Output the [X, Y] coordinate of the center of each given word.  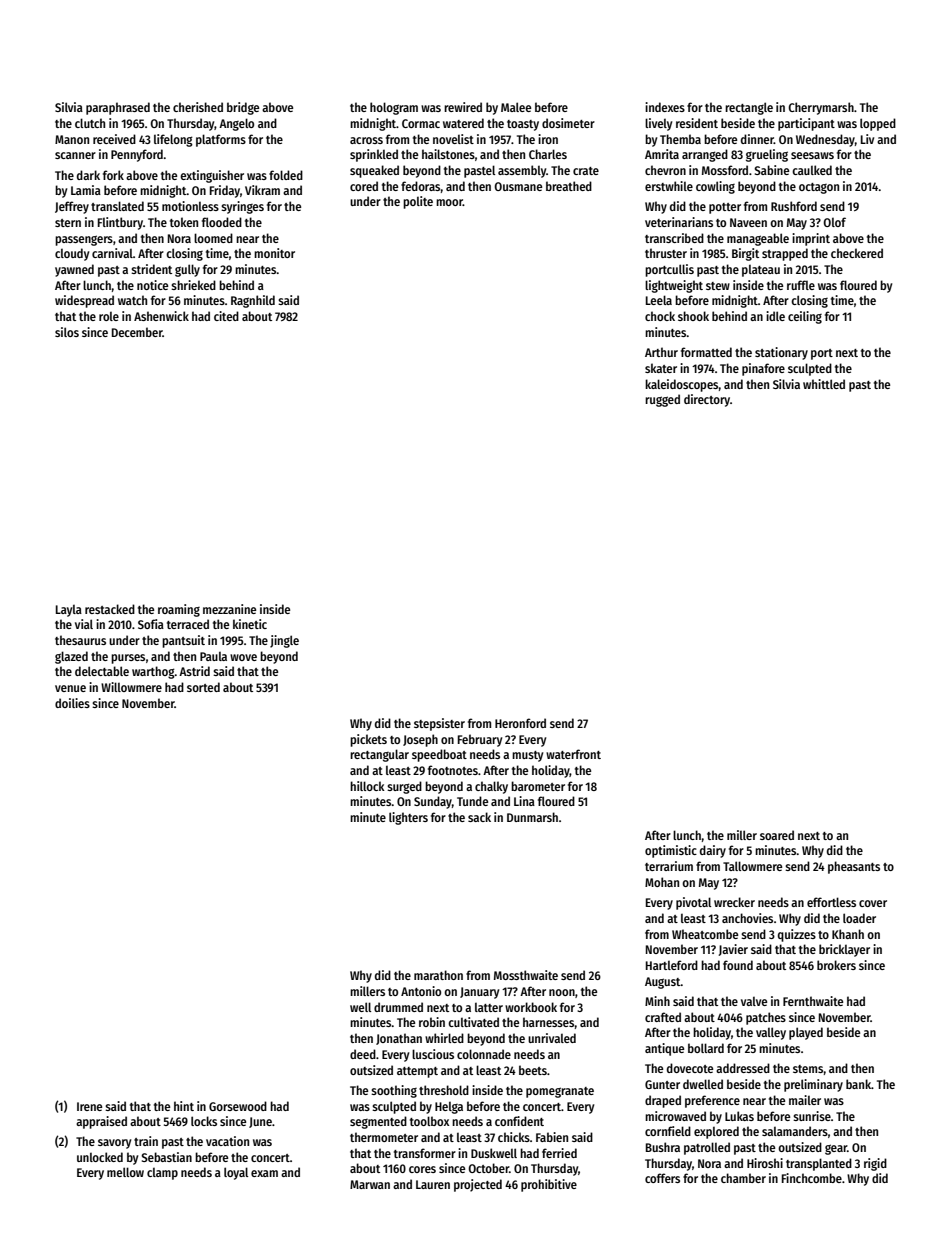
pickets [368, 740]
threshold [444, 1090]
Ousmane [518, 186]
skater [661, 368]
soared [777, 835]
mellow [125, 1172]
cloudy [72, 254]
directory [707, 400]
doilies [72, 703]
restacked [110, 609]
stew [718, 286]
